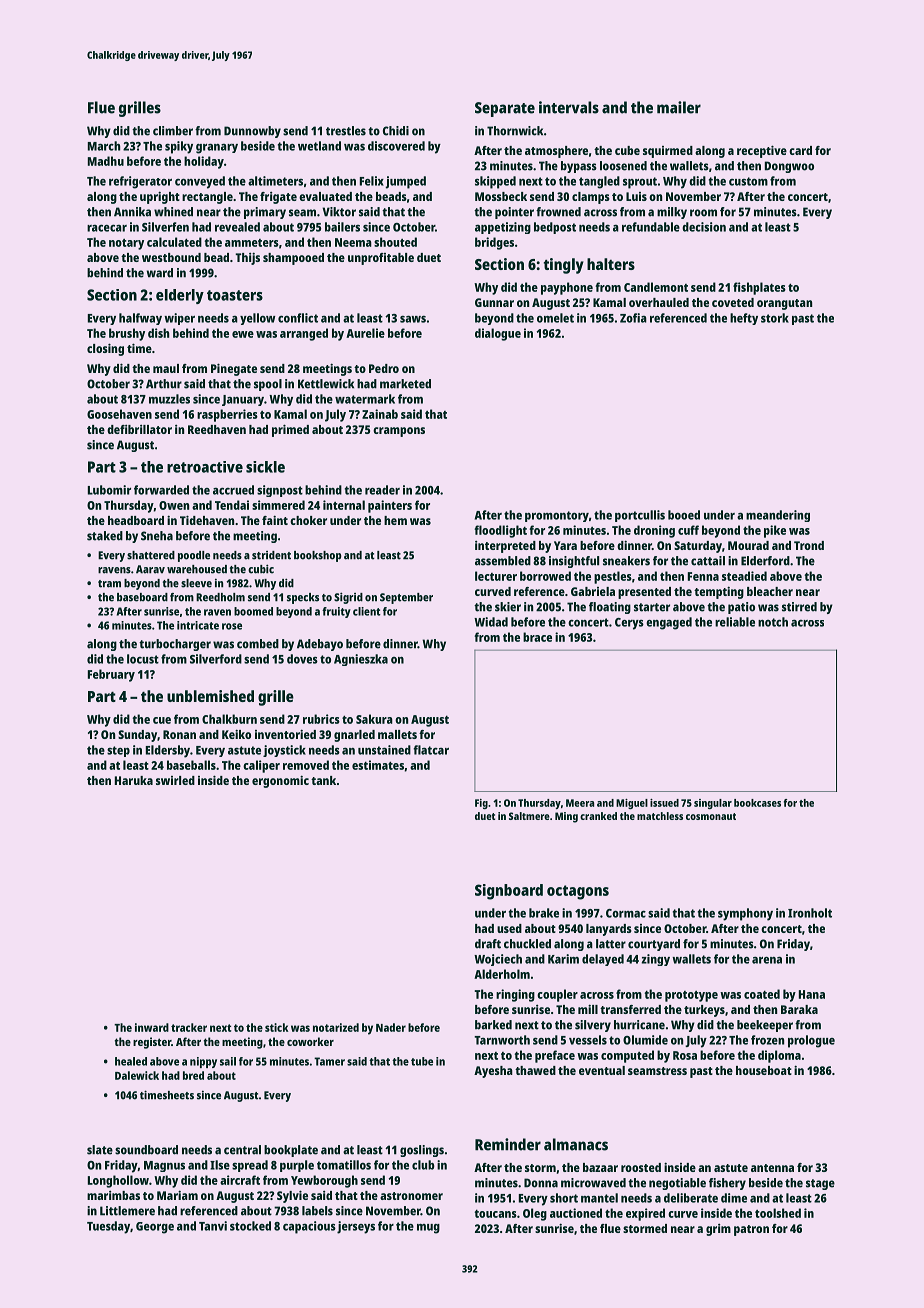  I want to click on March, so click(104, 146).
